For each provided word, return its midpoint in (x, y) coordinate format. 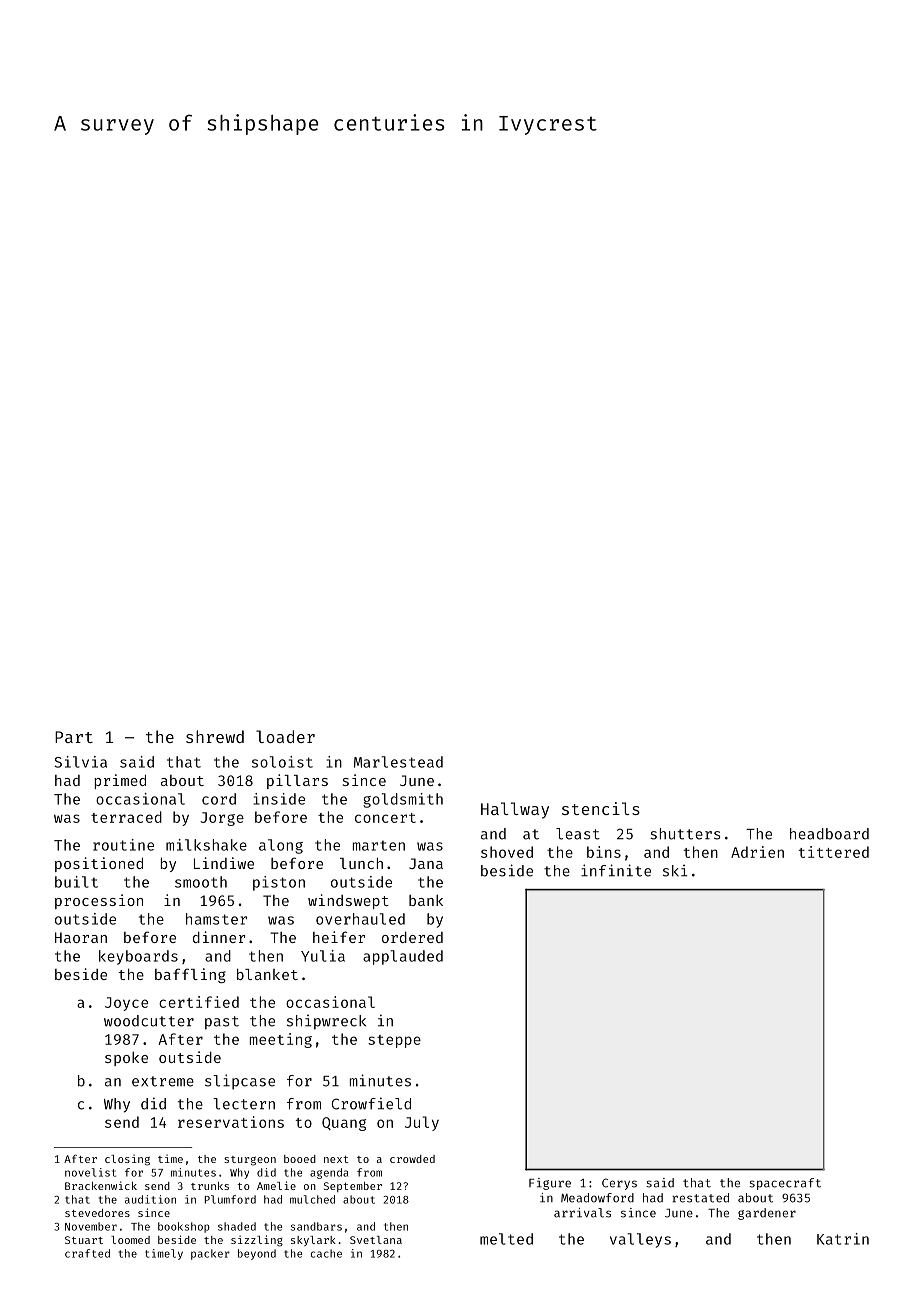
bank (426, 900)
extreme (163, 1081)
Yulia (323, 956)
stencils (601, 808)
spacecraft (785, 1184)
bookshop (184, 1227)
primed (120, 781)
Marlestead (398, 762)
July (422, 1123)
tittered (834, 852)
